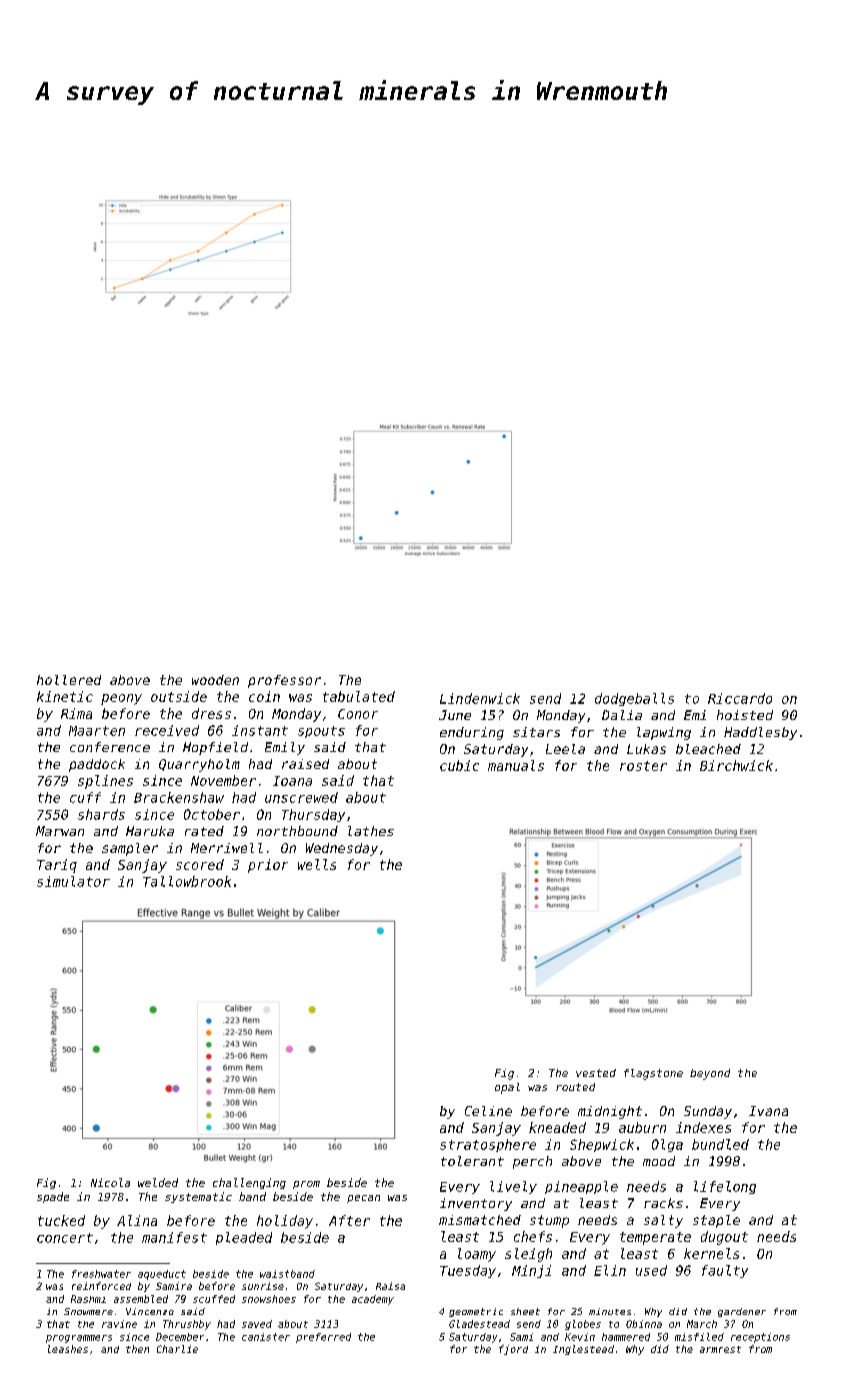 This document has width=849, height=1400. Describe the element at coordinates (317, 864) in the document. I see `wells` at that location.
